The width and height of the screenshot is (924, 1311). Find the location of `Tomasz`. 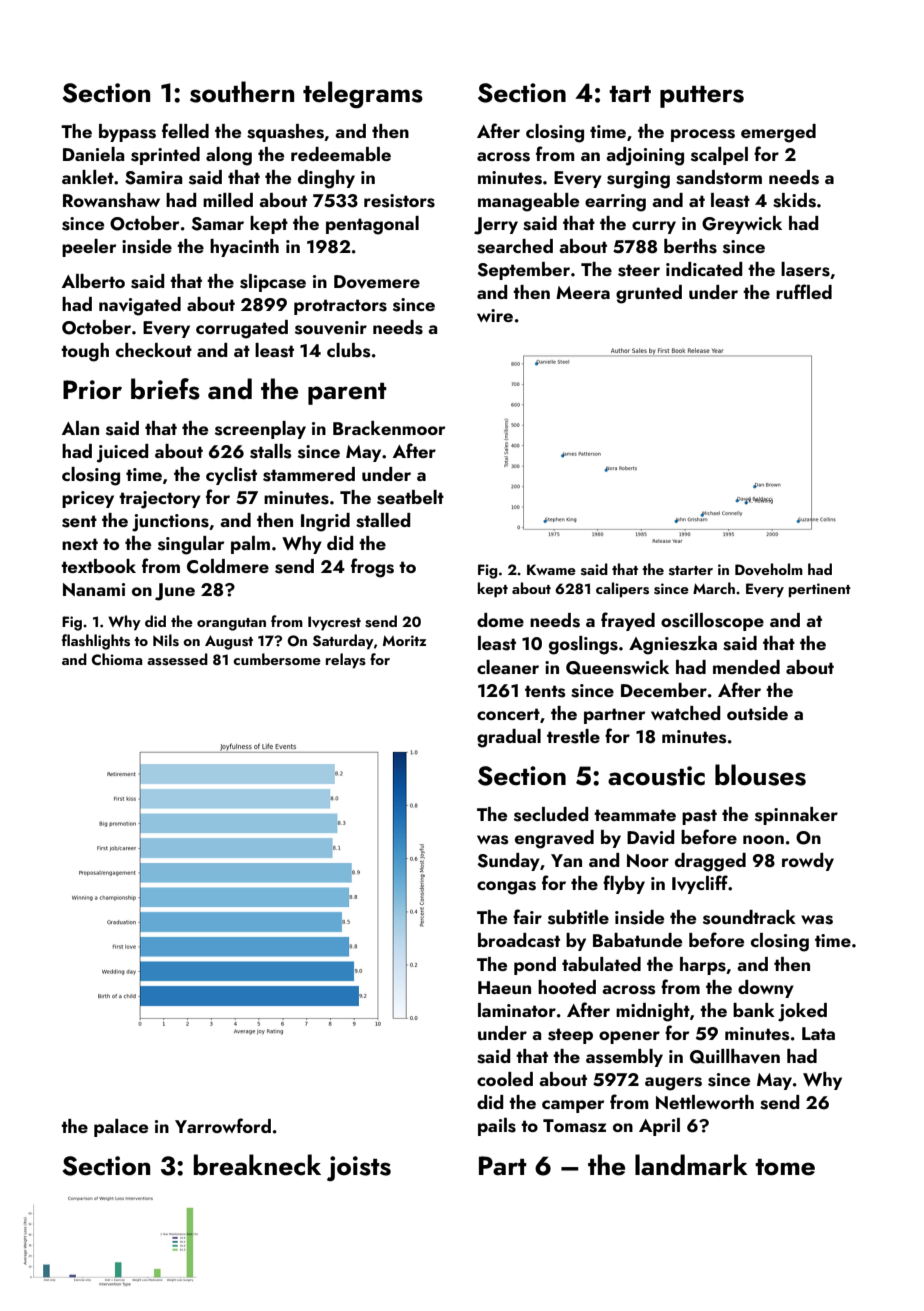

Tomasz is located at coordinates (574, 1126).
